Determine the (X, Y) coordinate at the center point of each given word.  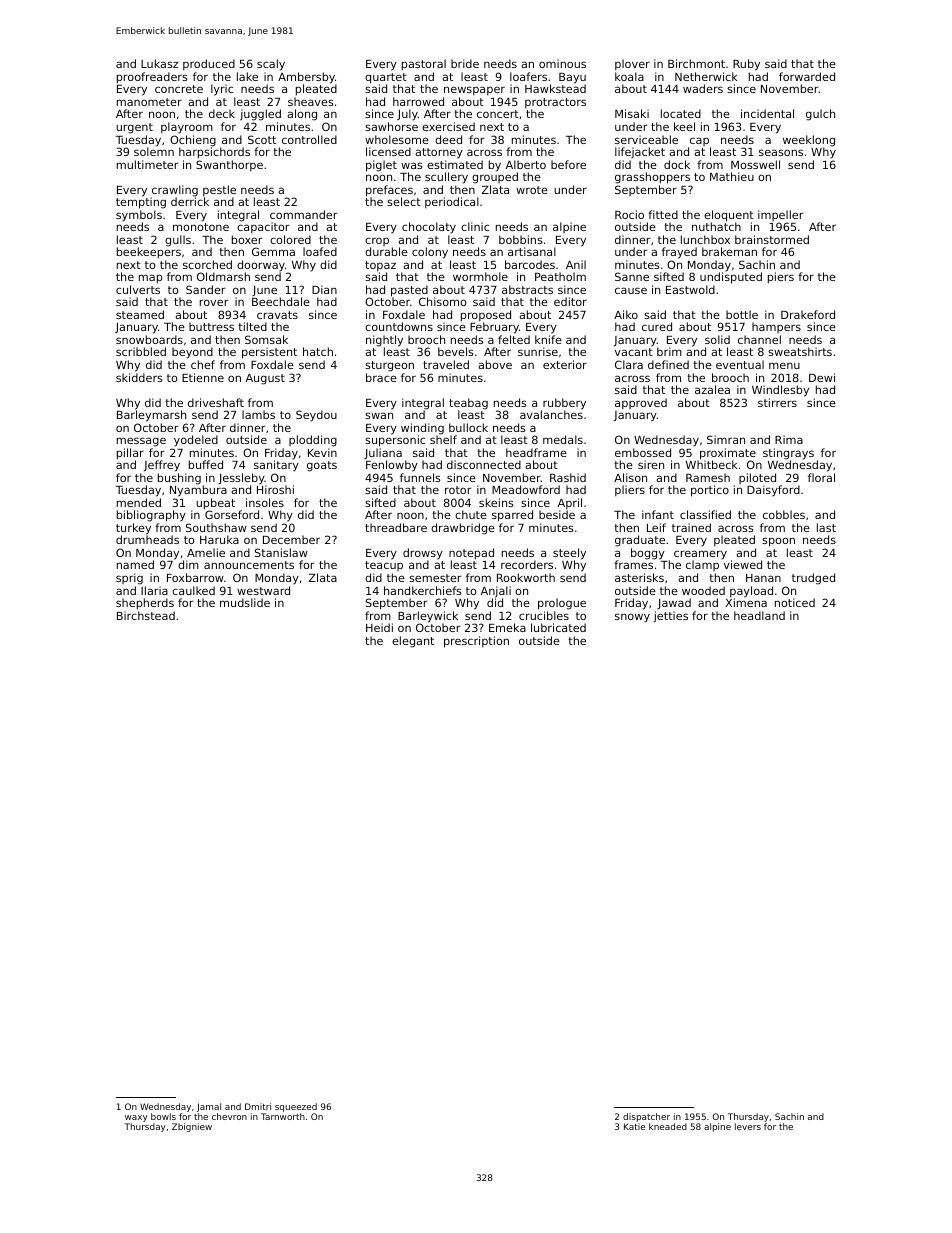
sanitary (276, 466)
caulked (193, 590)
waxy (136, 1118)
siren (651, 464)
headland (759, 615)
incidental (767, 113)
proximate (728, 454)
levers (748, 1126)
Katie (634, 1126)
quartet (386, 79)
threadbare (396, 527)
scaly (271, 65)
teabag (468, 404)
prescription (476, 642)
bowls (163, 1116)
